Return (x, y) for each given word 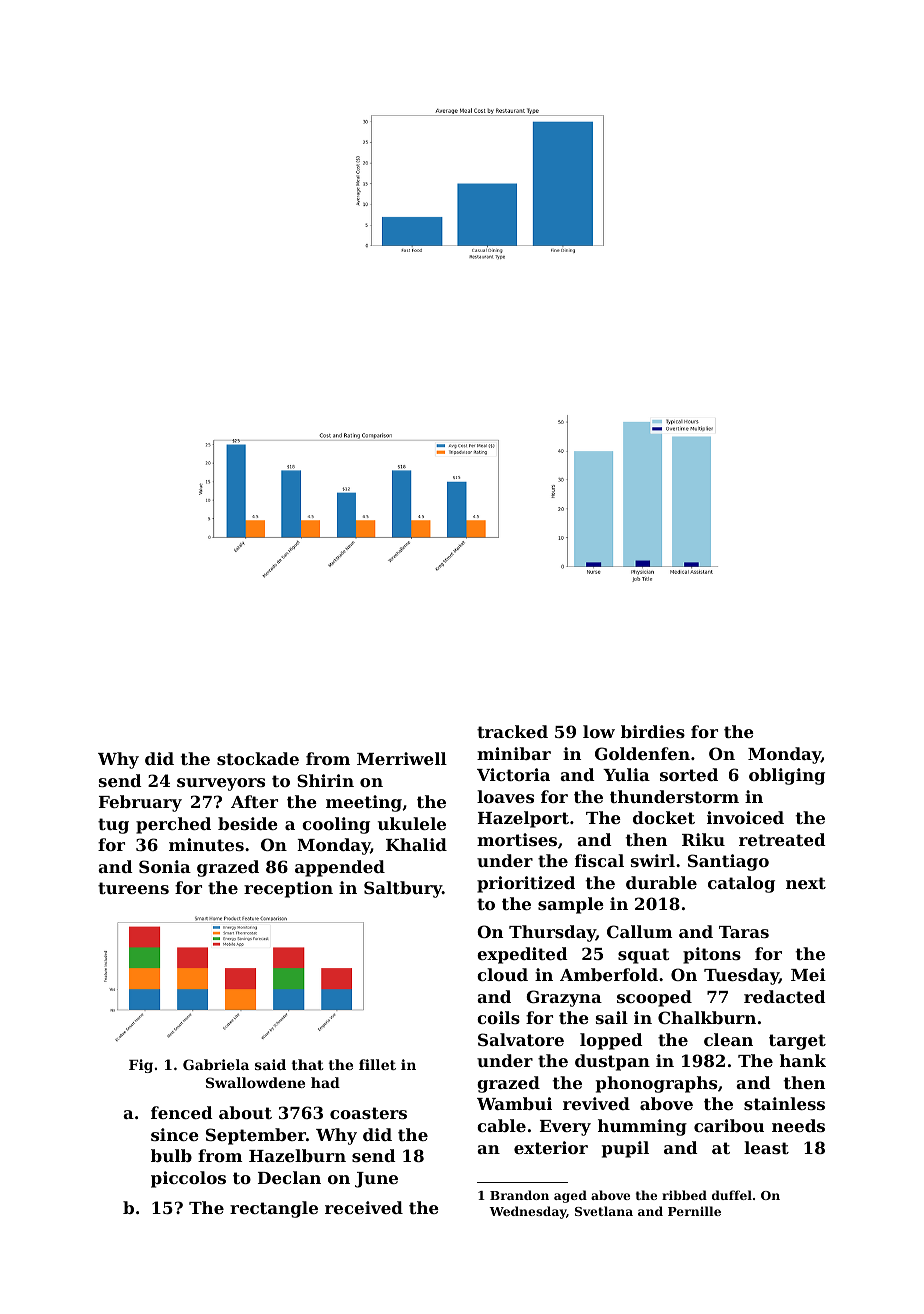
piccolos (188, 1179)
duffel (732, 1195)
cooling (336, 825)
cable (501, 1125)
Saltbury (403, 889)
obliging (787, 776)
